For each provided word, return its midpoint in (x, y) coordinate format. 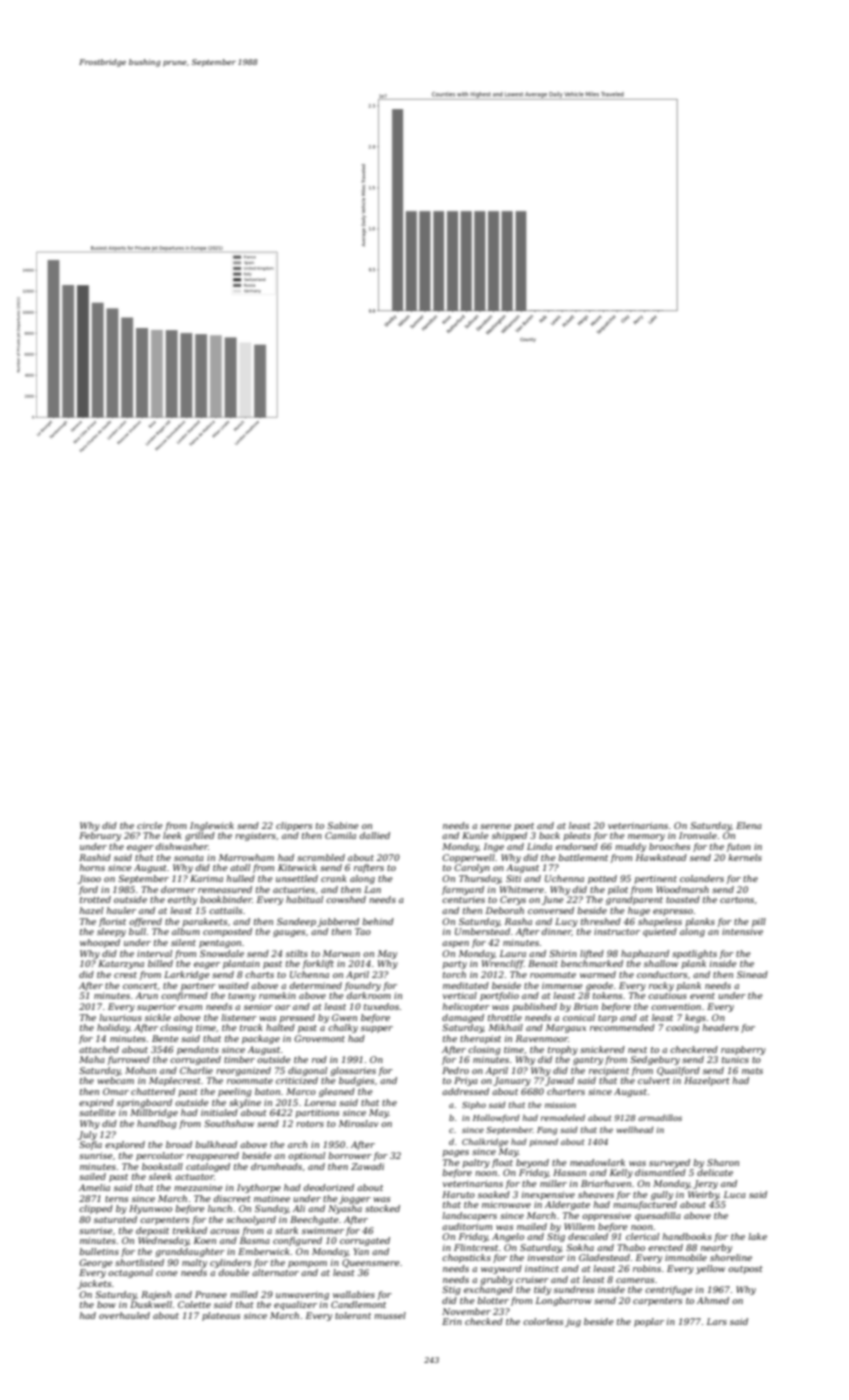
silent (183, 942)
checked (484, 1321)
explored (125, 1145)
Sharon (723, 1162)
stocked (382, 1208)
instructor (617, 931)
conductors (662, 974)
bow (106, 1304)
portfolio (499, 996)
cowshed (346, 899)
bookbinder (226, 899)
